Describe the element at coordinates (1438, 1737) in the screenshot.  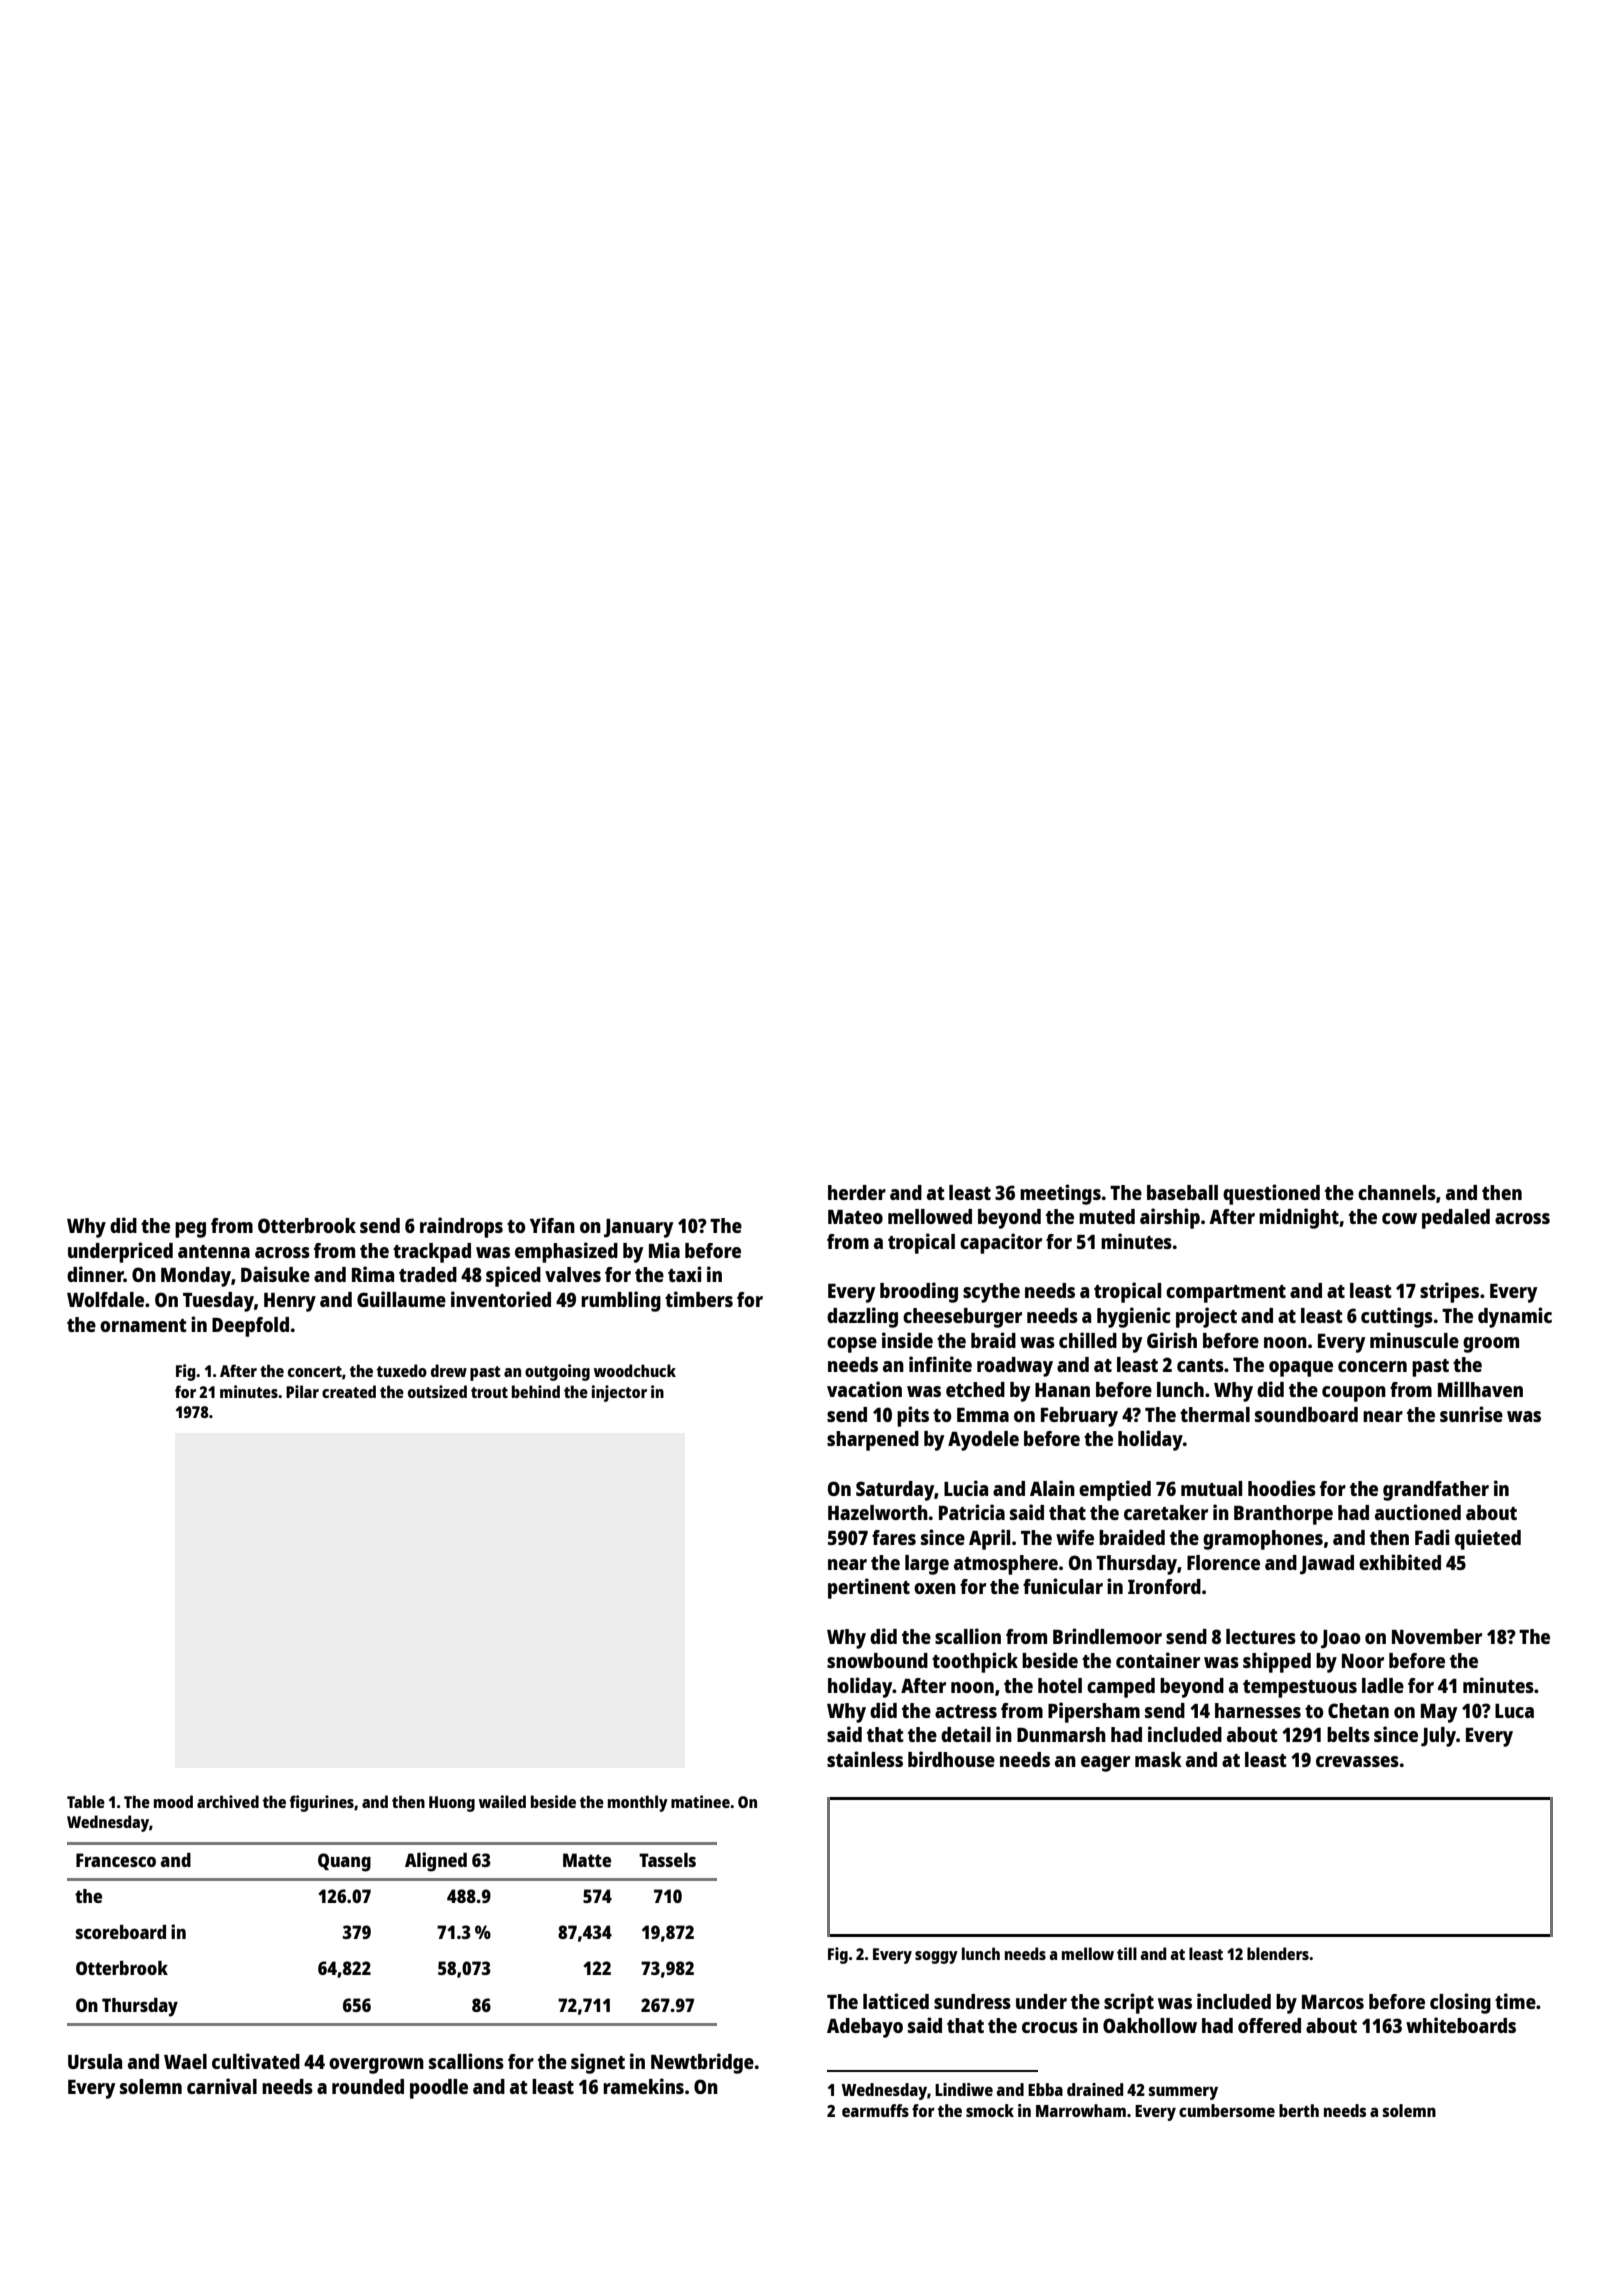
I see `July` at that location.
